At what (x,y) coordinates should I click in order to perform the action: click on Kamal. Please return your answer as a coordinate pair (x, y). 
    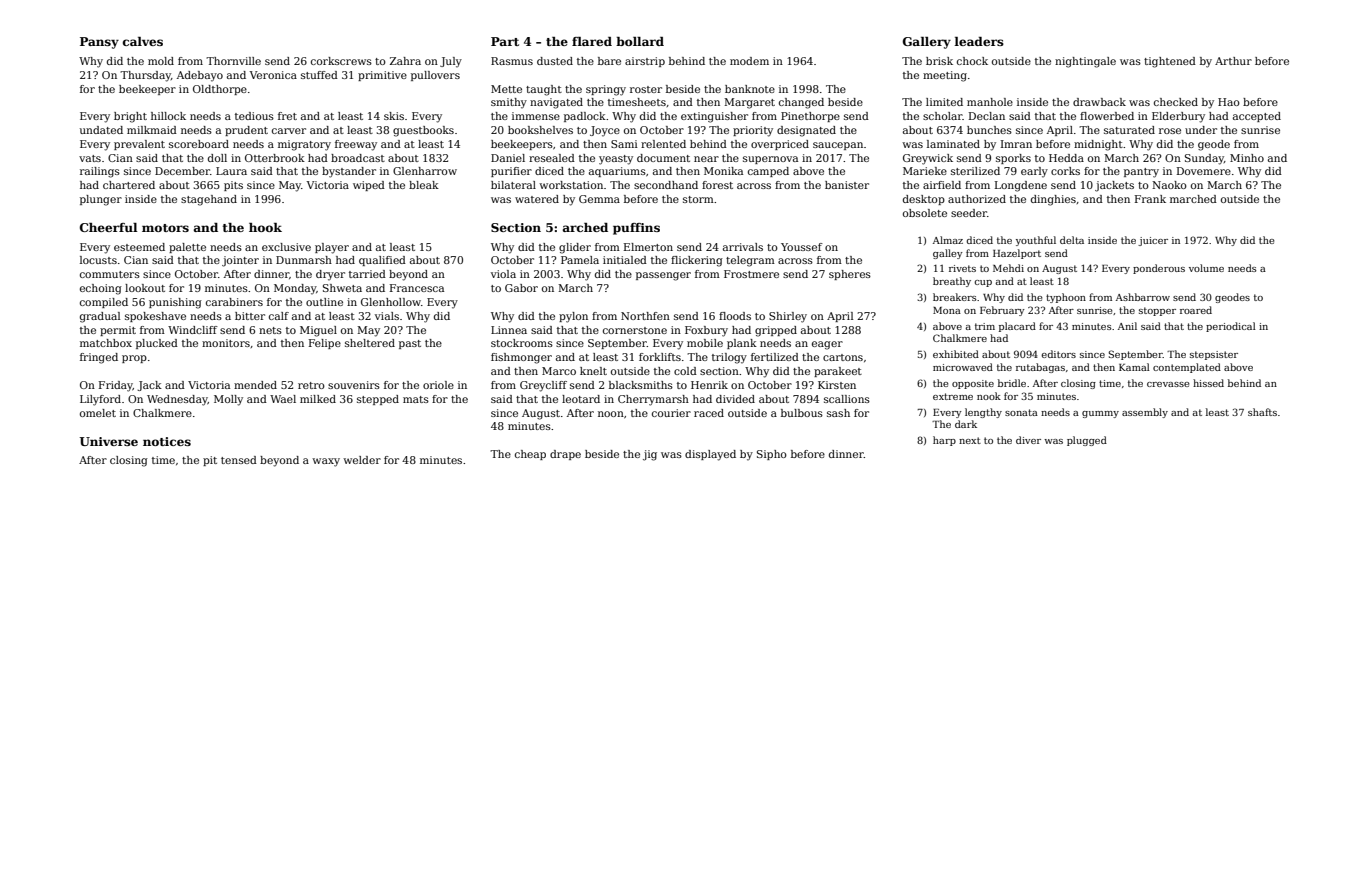
    Looking at the image, I should click on (1134, 367).
